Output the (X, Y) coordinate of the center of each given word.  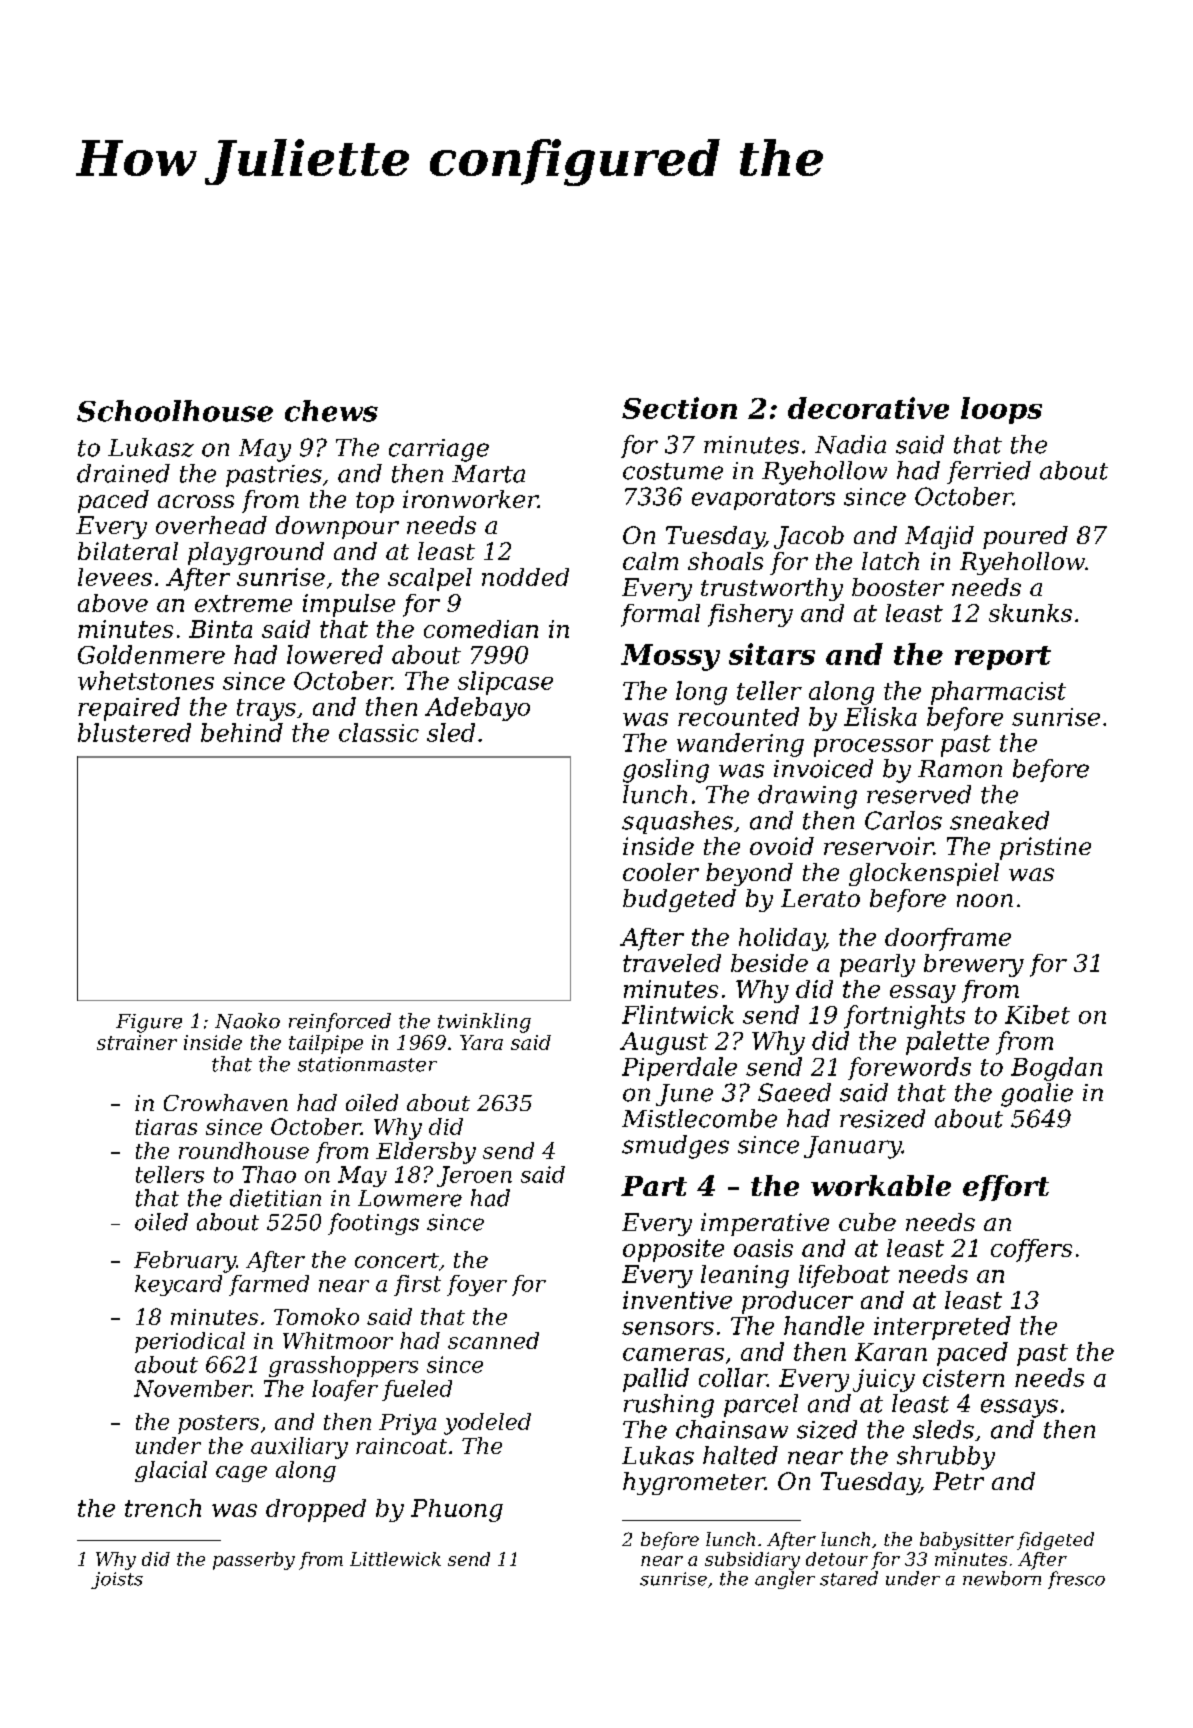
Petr (958, 1481)
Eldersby (426, 1153)
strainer (137, 1042)
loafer (345, 1390)
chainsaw (732, 1429)
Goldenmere (151, 654)
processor (873, 748)
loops (1001, 410)
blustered (134, 732)
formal (660, 615)
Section (679, 408)
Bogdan (1056, 1069)
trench (163, 1508)
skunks (1030, 613)
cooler (661, 872)
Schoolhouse (175, 411)
